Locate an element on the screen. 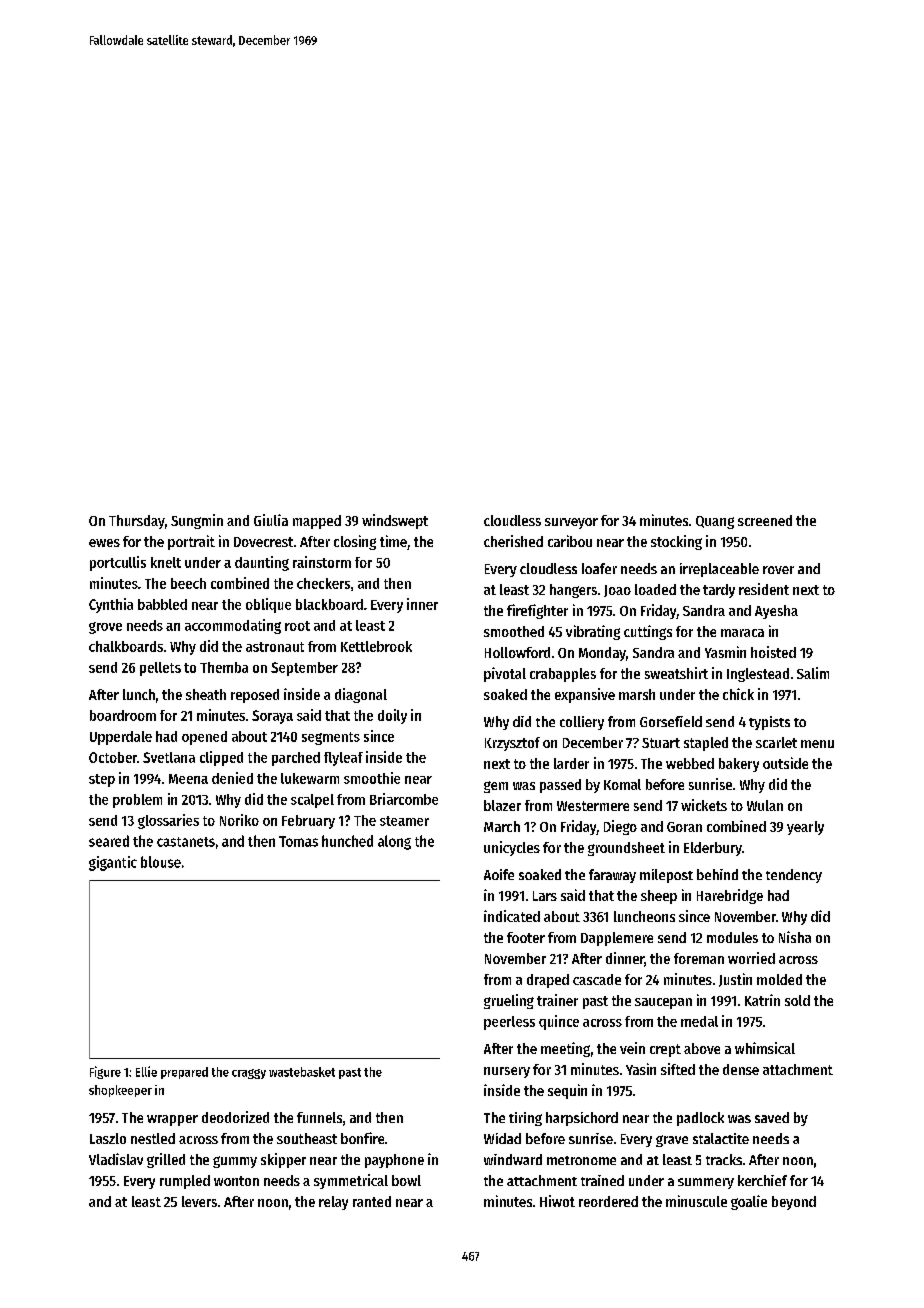 The width and height of the screenshot is (924, 1308). diagonal is located at coordinates (361, 695).
